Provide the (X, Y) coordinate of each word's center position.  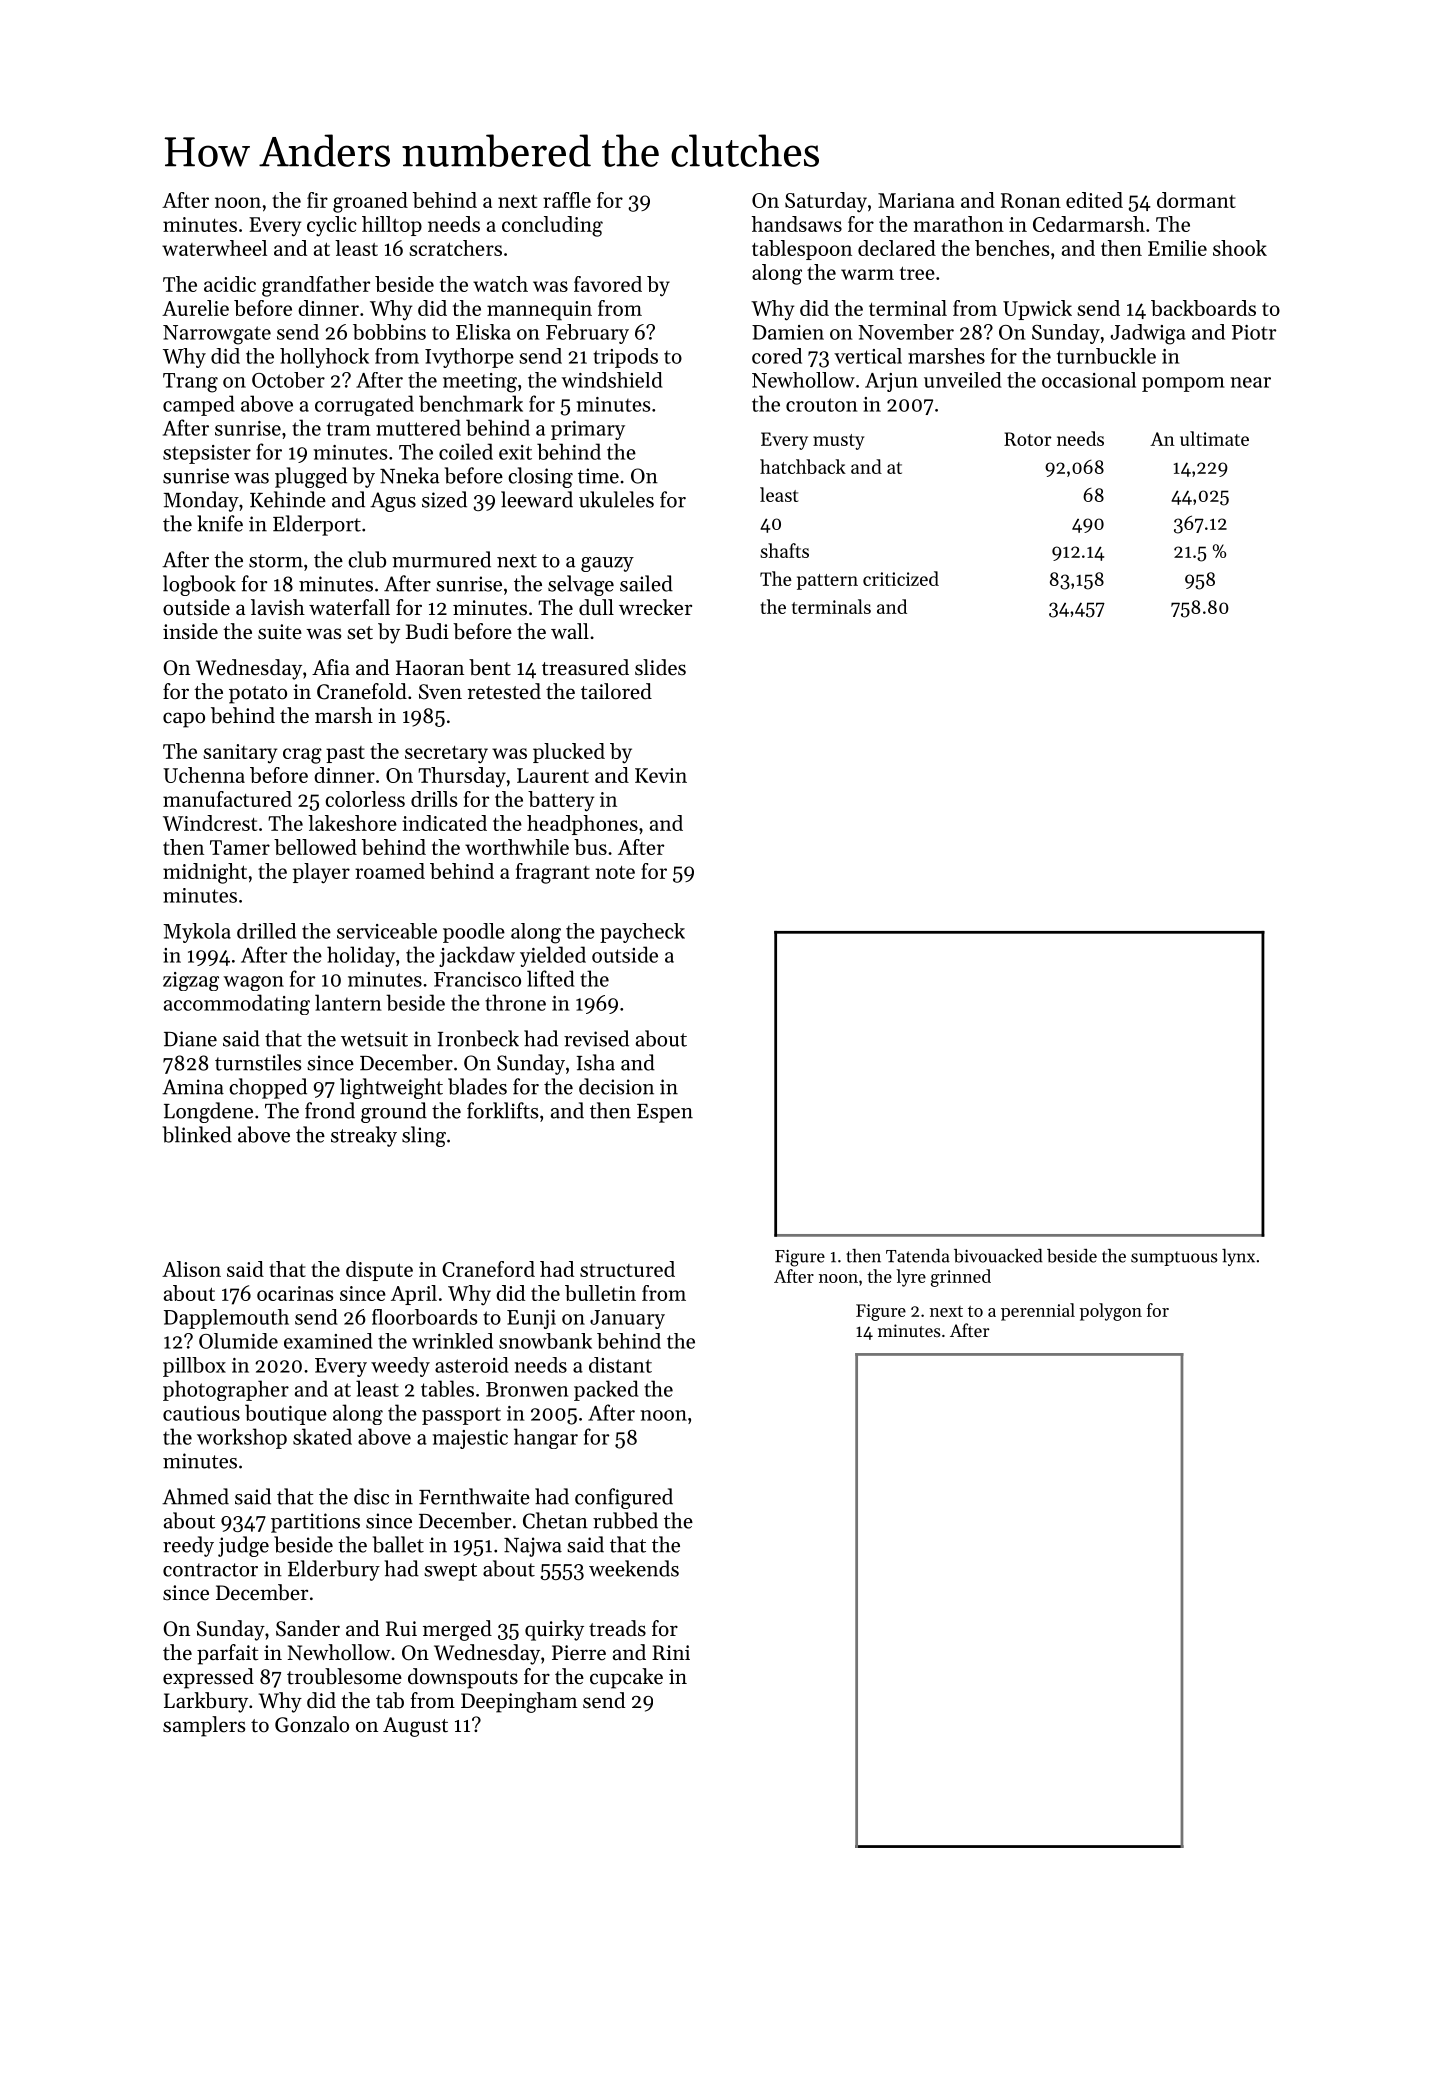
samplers (204, 1726)
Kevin (661, 775)
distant (620, 1365)
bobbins (389, 332)
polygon (1110, 1312)
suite (280, 632)
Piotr (1254, 332)
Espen (665, 1113)
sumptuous (1174, 1258)
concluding (552, 226)
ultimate (1214, 438)
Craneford (488, 1269)
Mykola (197, 933)
